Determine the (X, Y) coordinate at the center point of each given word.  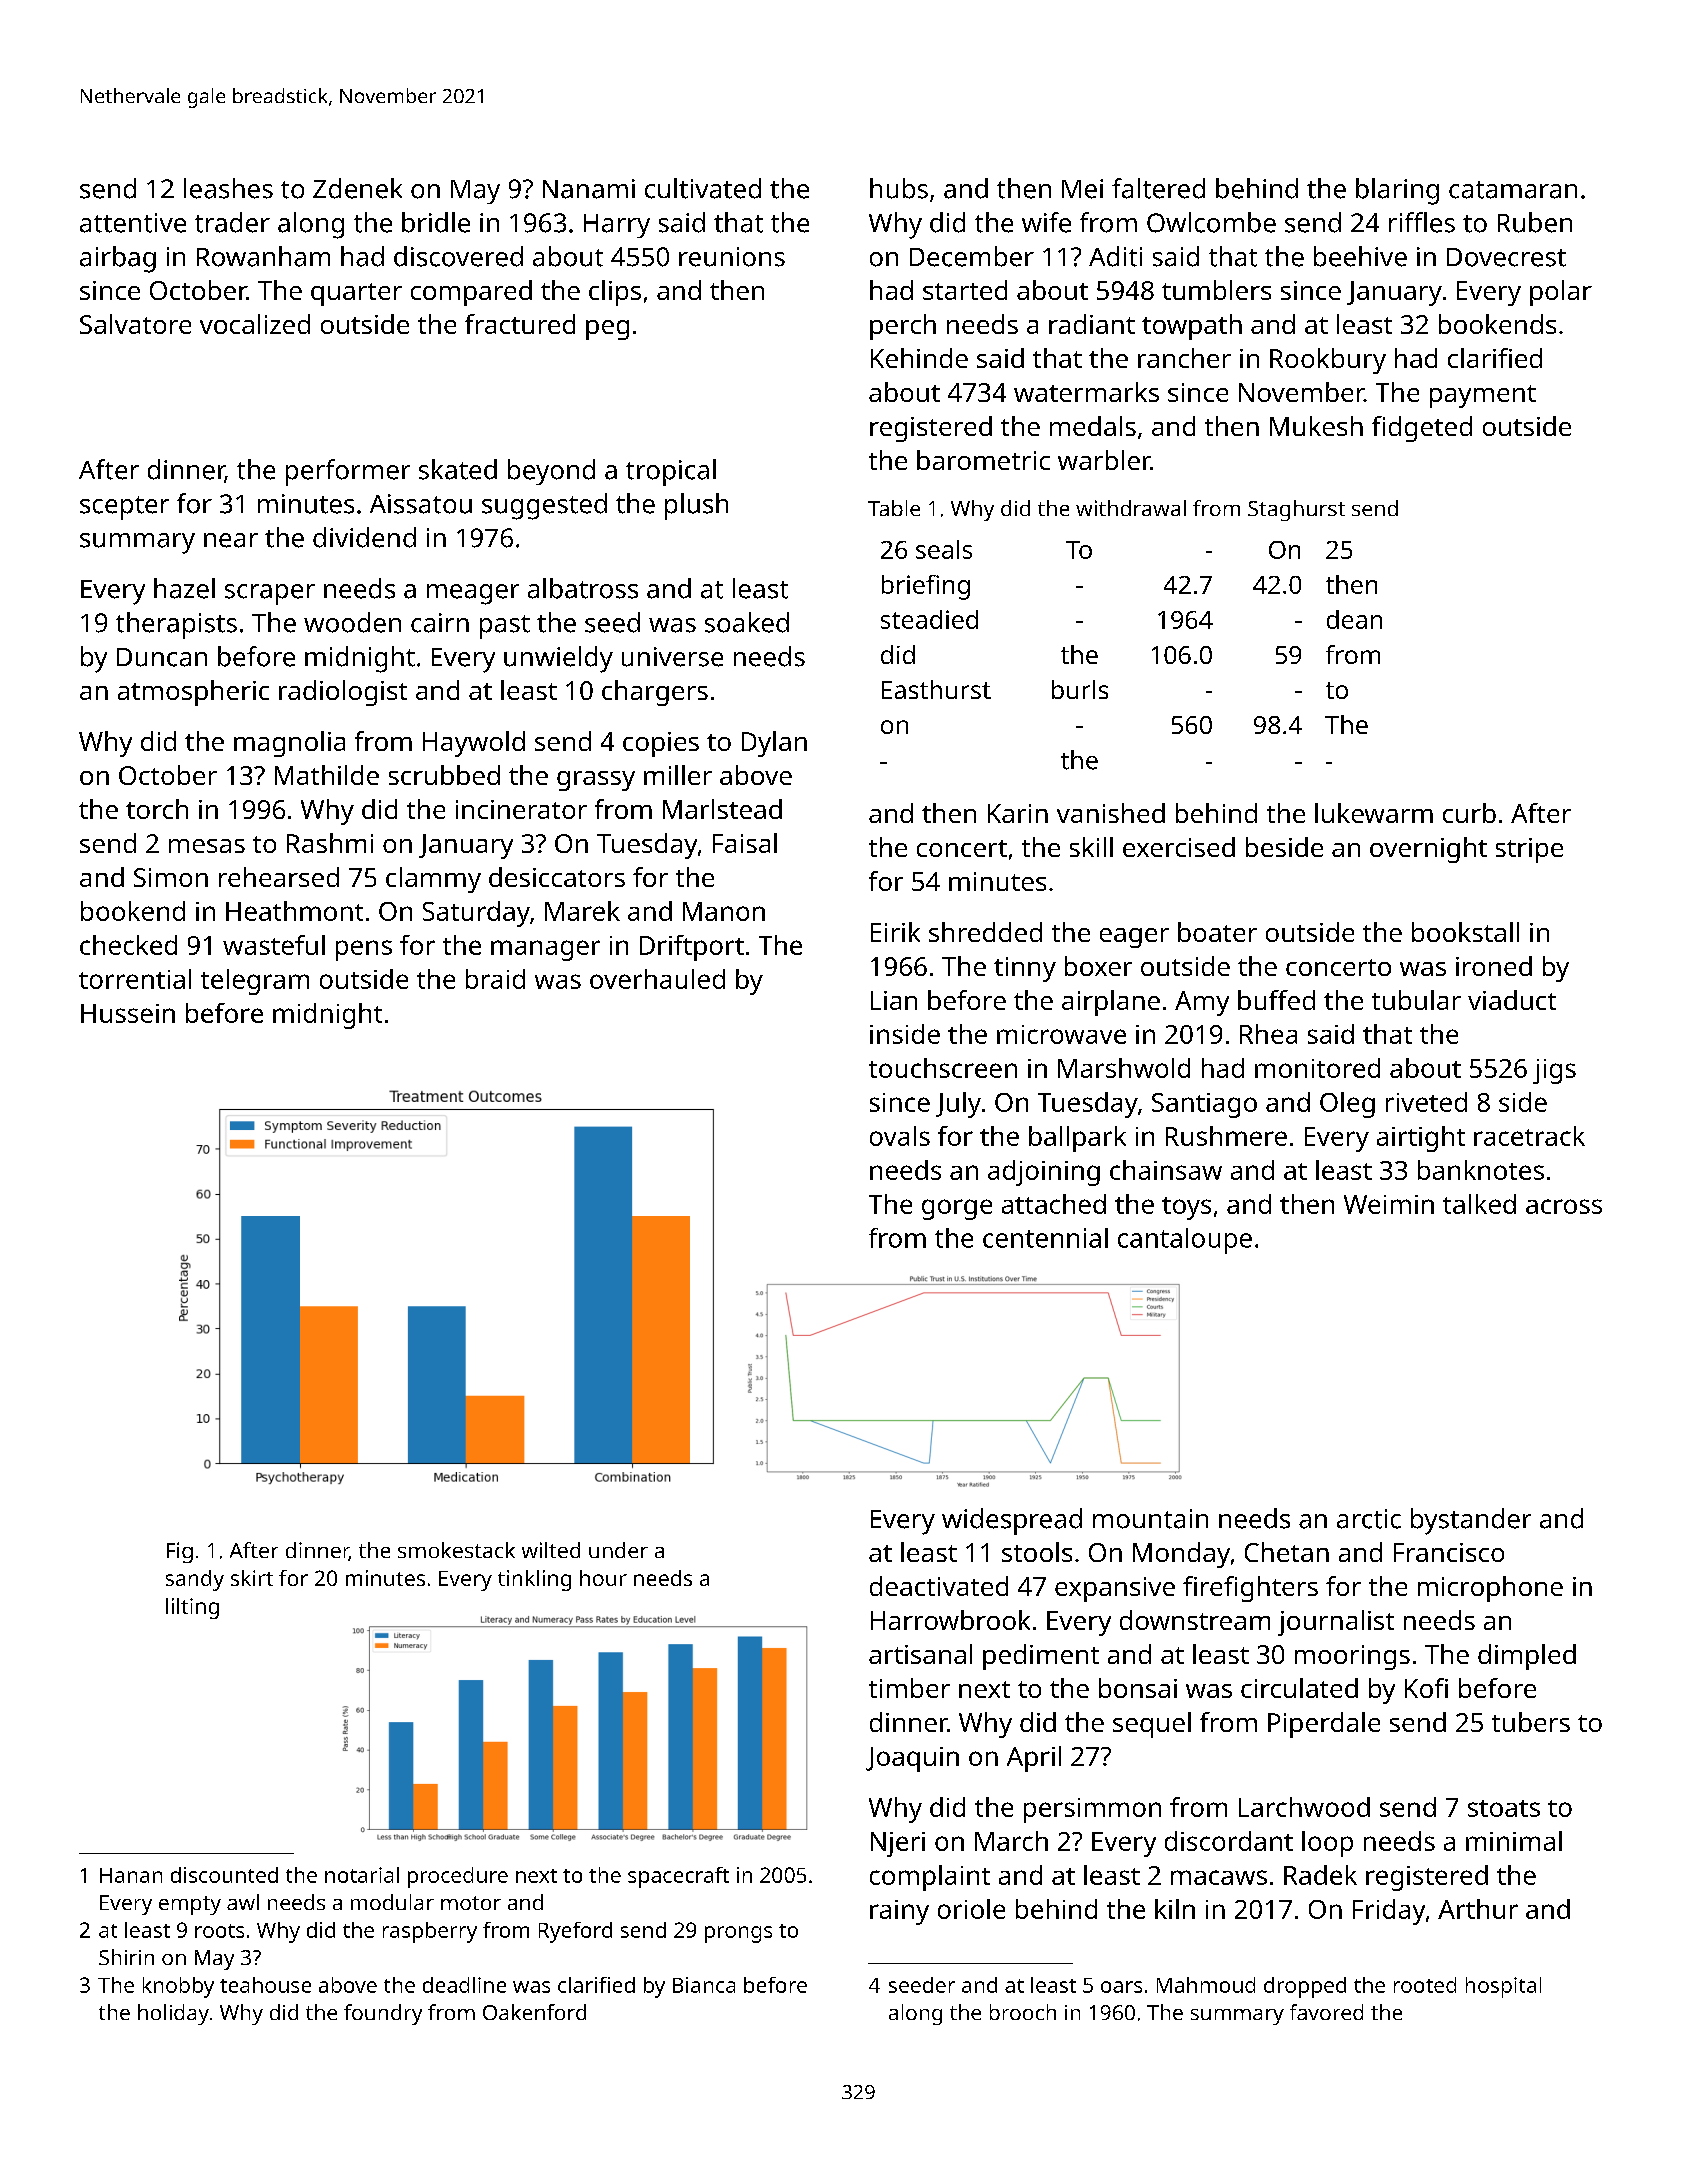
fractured (520, 324)
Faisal (745, 843)
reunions (732, 257)
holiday (173, 2014)
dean (1354, 619)
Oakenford (534, 2012)
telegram (255, 982)
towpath (1192, 327)
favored (1326, 2012)
